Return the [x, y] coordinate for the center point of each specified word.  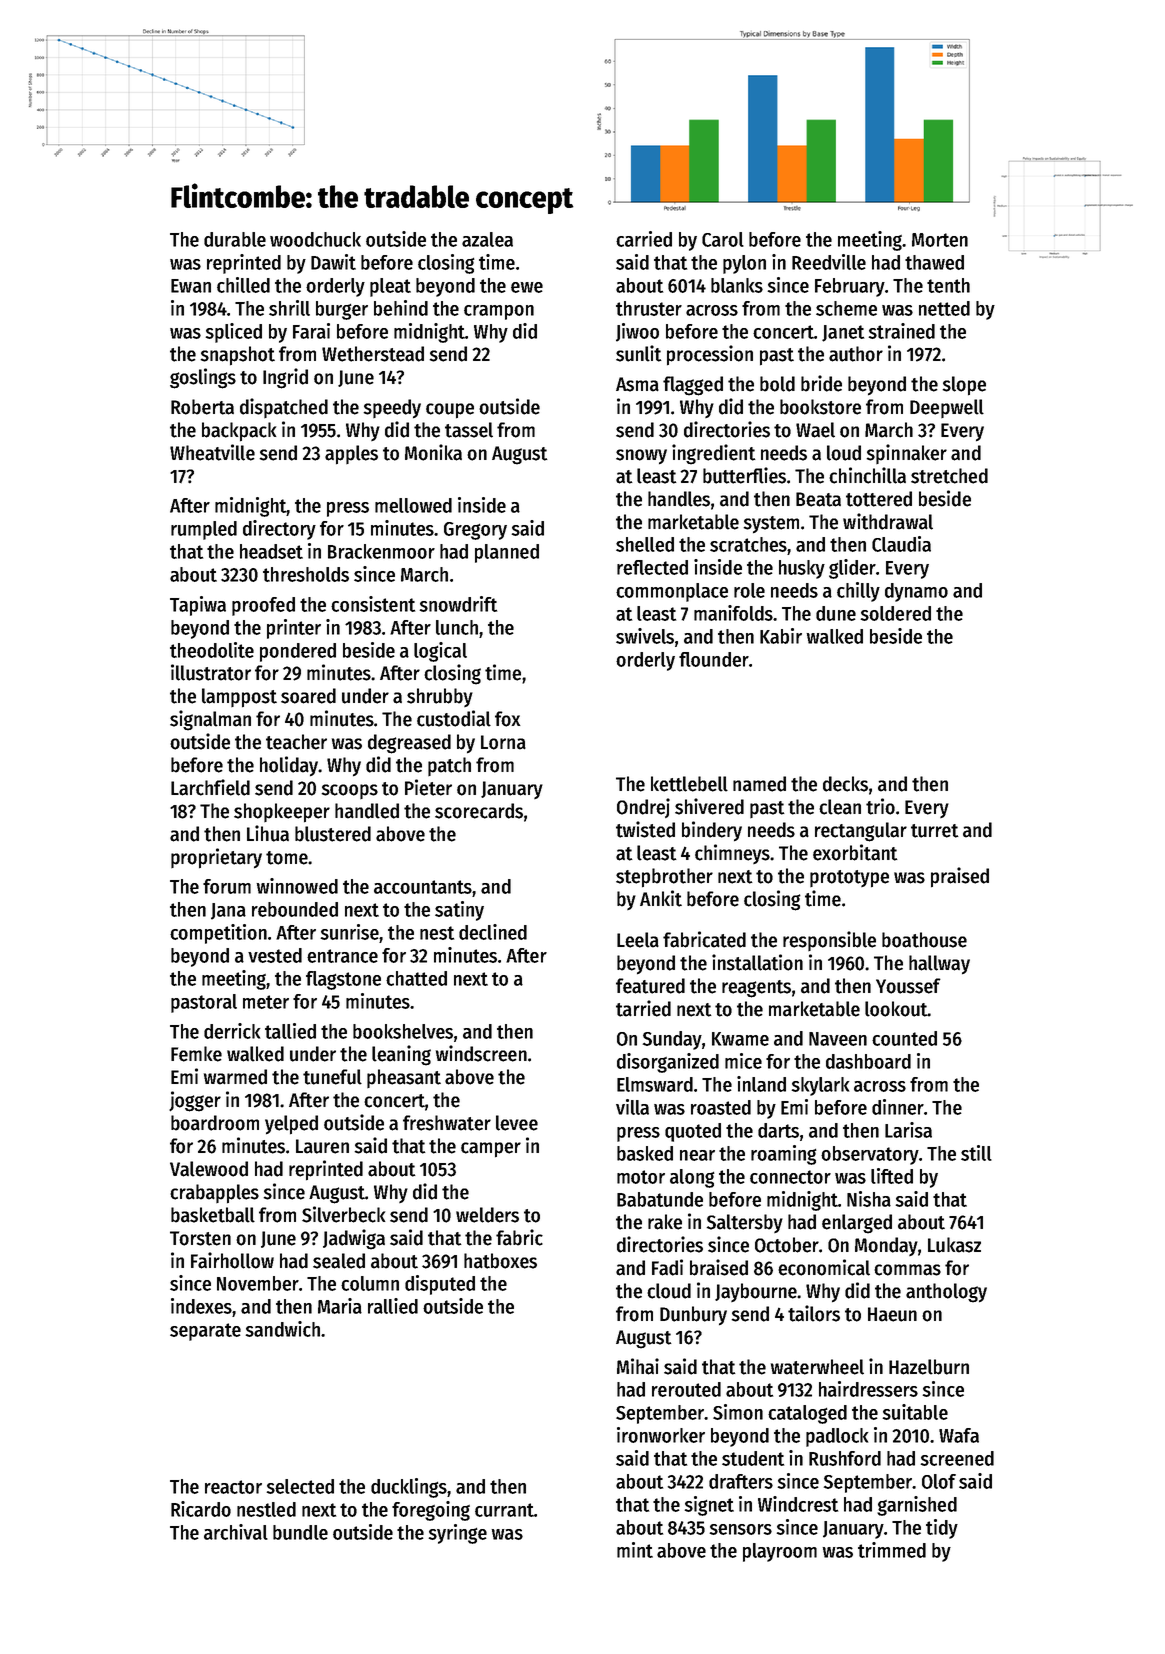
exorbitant [855, 852]
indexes [202, 1306]
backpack [239, 432]
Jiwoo [637, 332]
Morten [940, 240]
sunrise [350, 932]
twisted [645, 829]
